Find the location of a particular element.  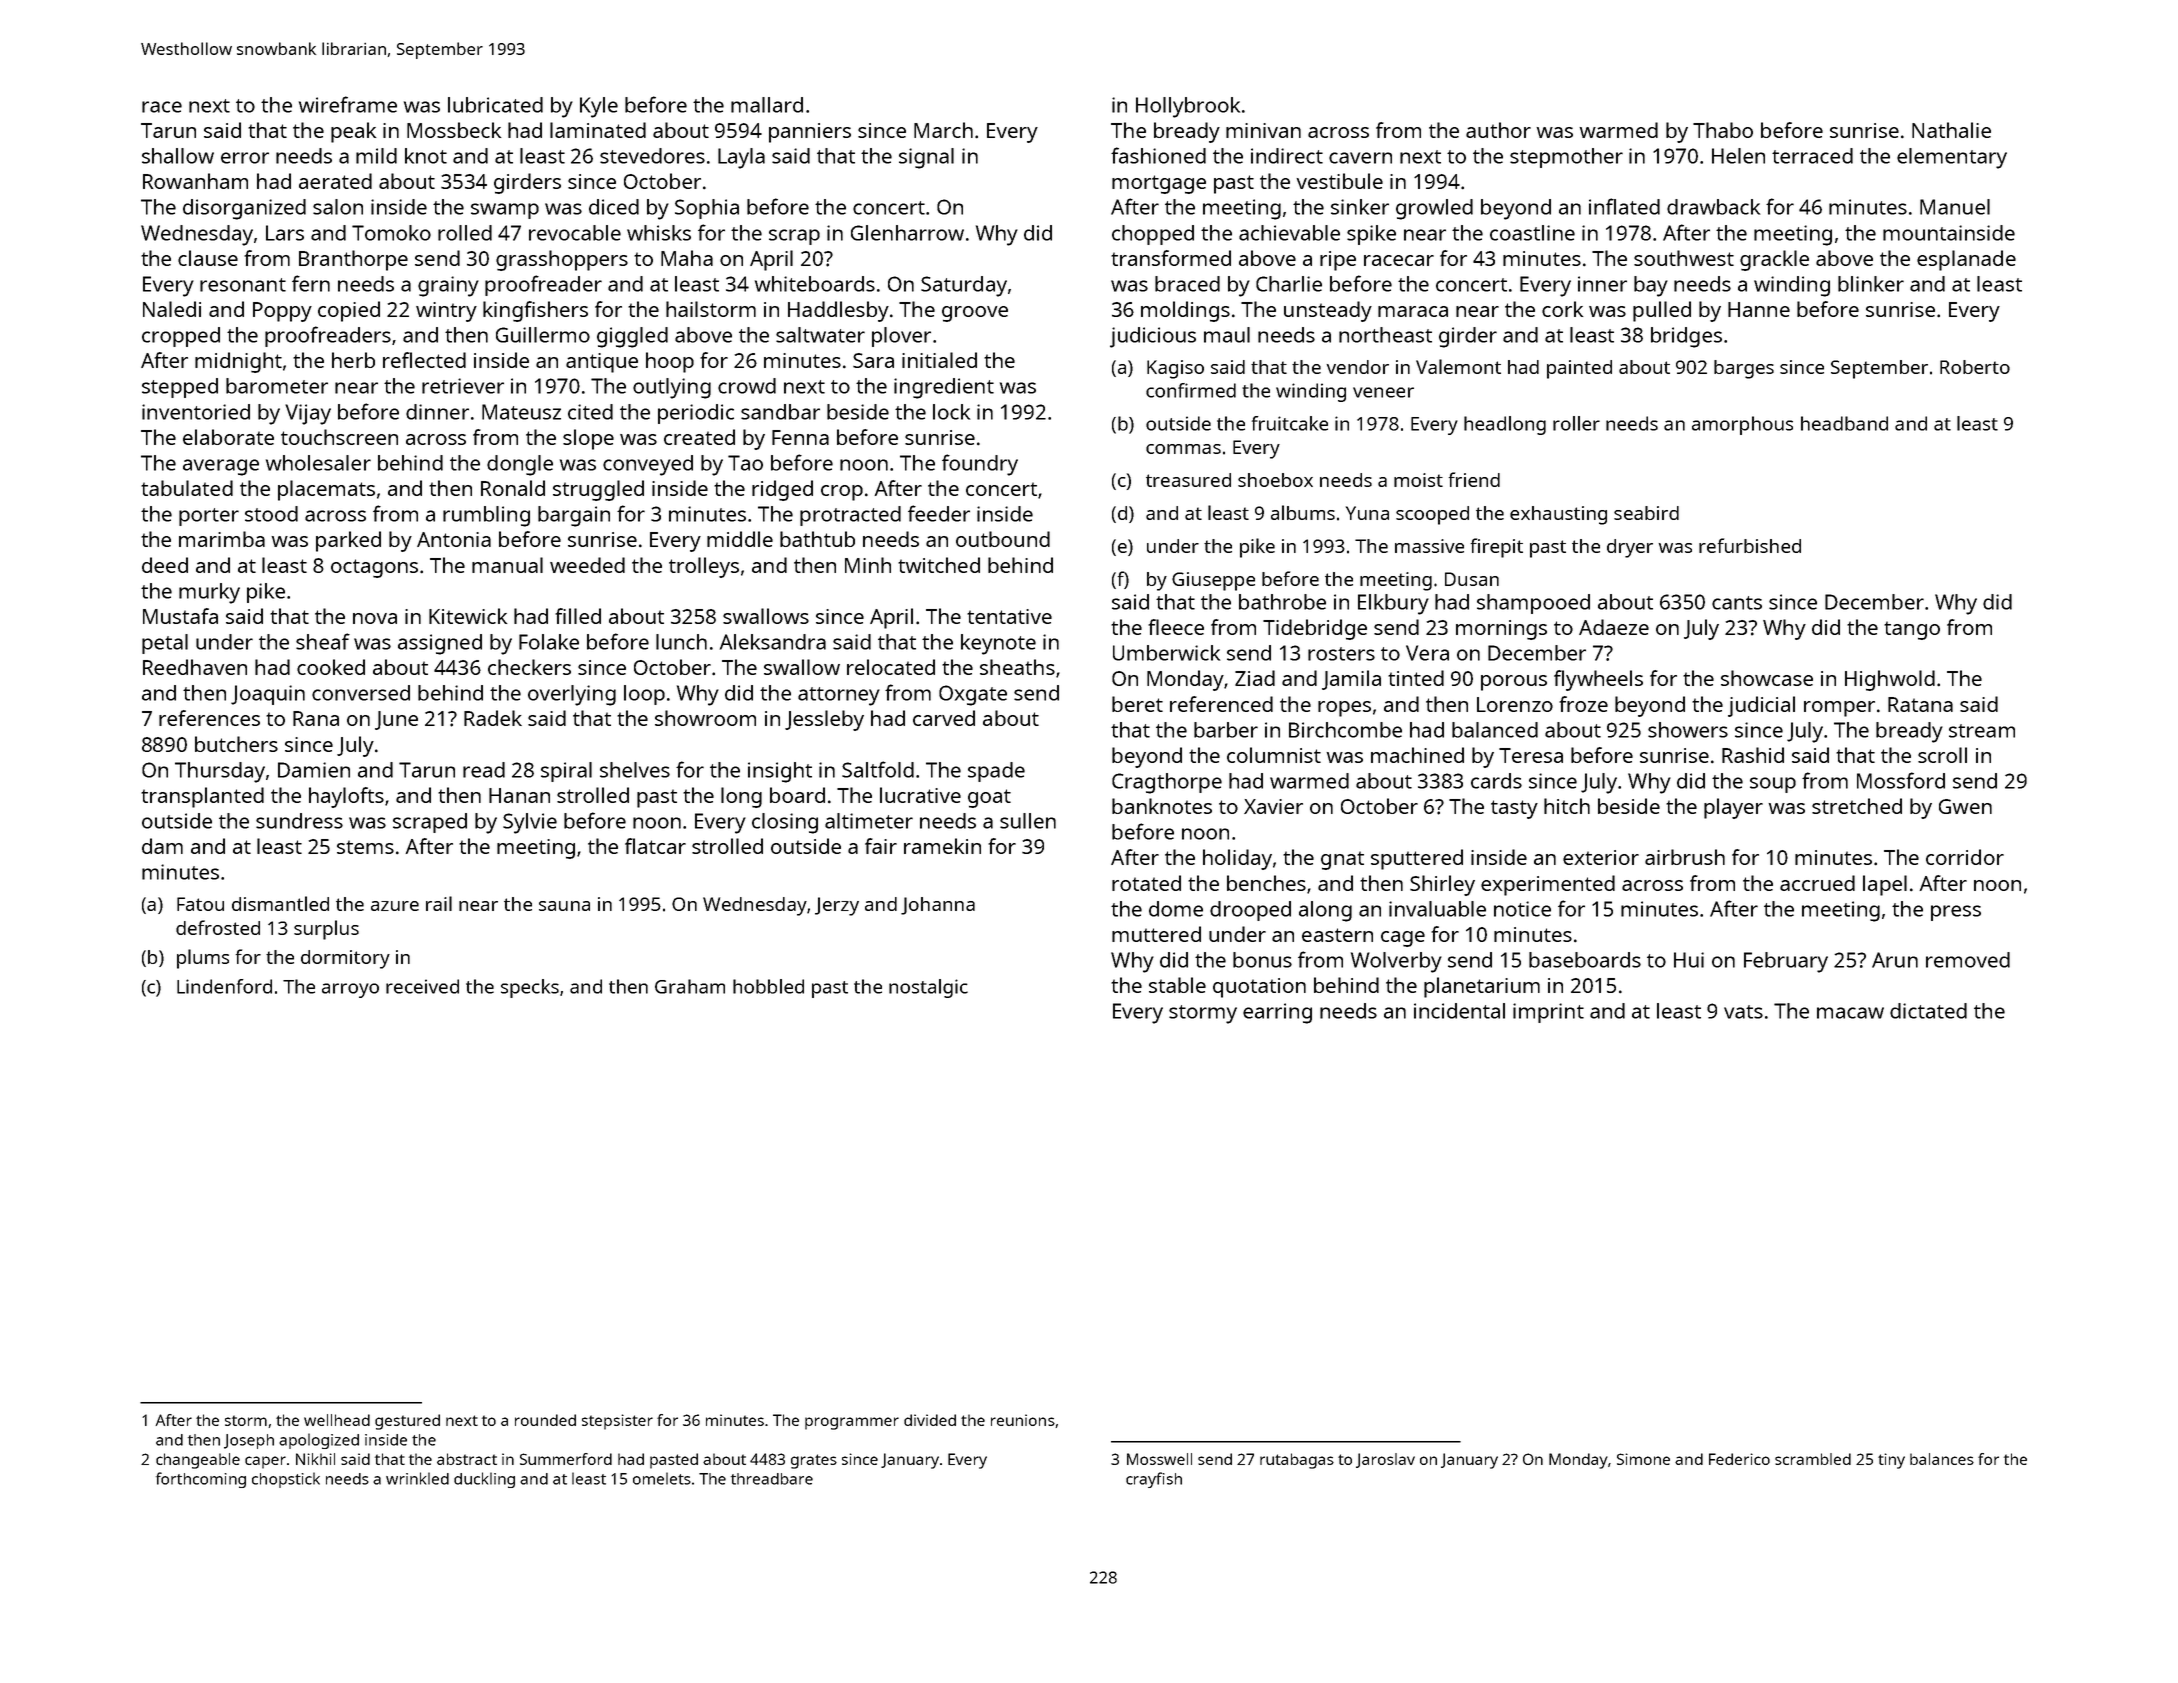

elementary is located at coordinates (1952, 158).
